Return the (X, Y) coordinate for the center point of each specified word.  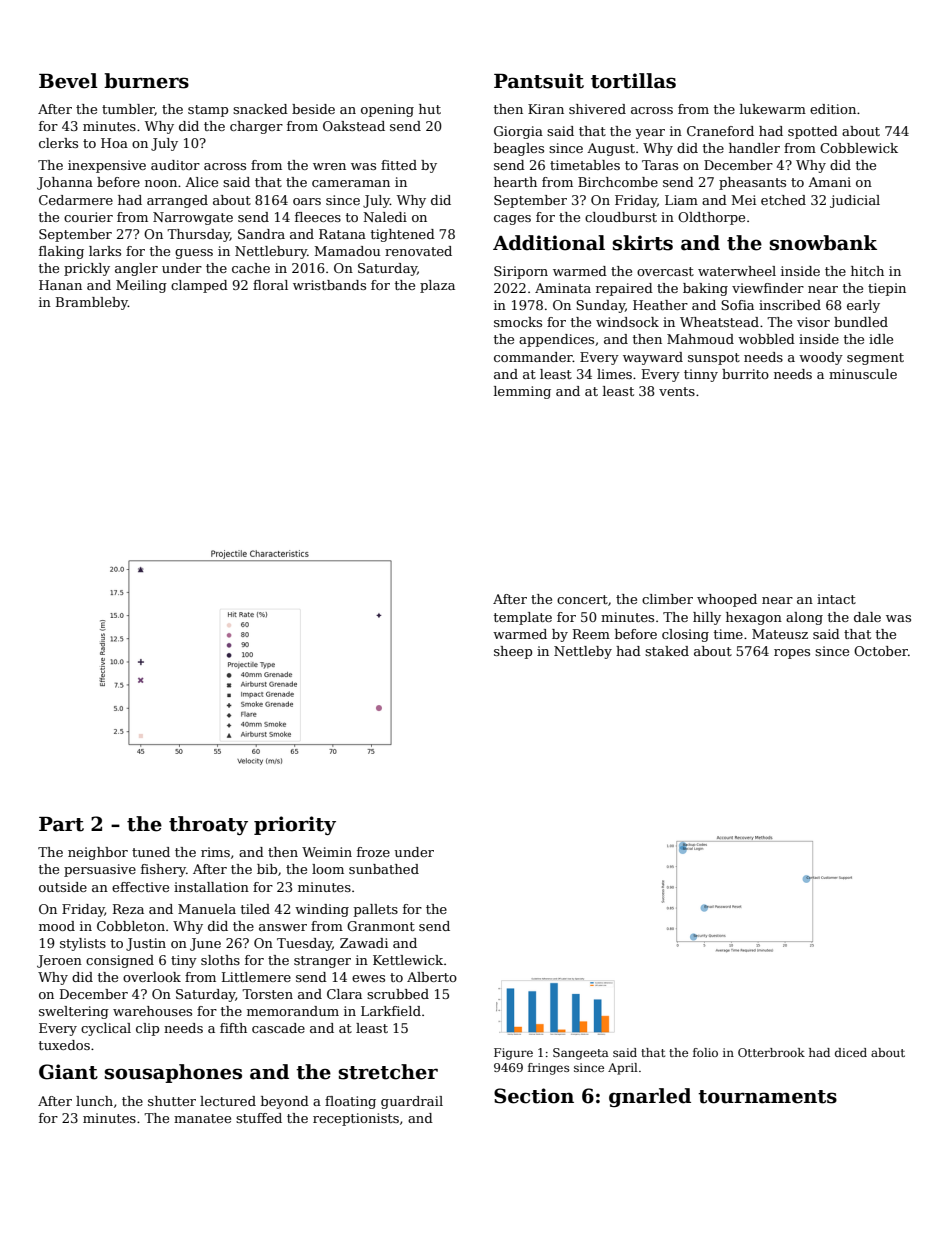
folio (705, 1052)
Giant (68, 1072)
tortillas (633, 81)
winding (322, 910)
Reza (128, 909)
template (523, 618)
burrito (745, 374)
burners (146, 81)
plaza (437, 286)
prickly (87, 269)
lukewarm (773, 109)
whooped (727, 600)
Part (61, 824)
